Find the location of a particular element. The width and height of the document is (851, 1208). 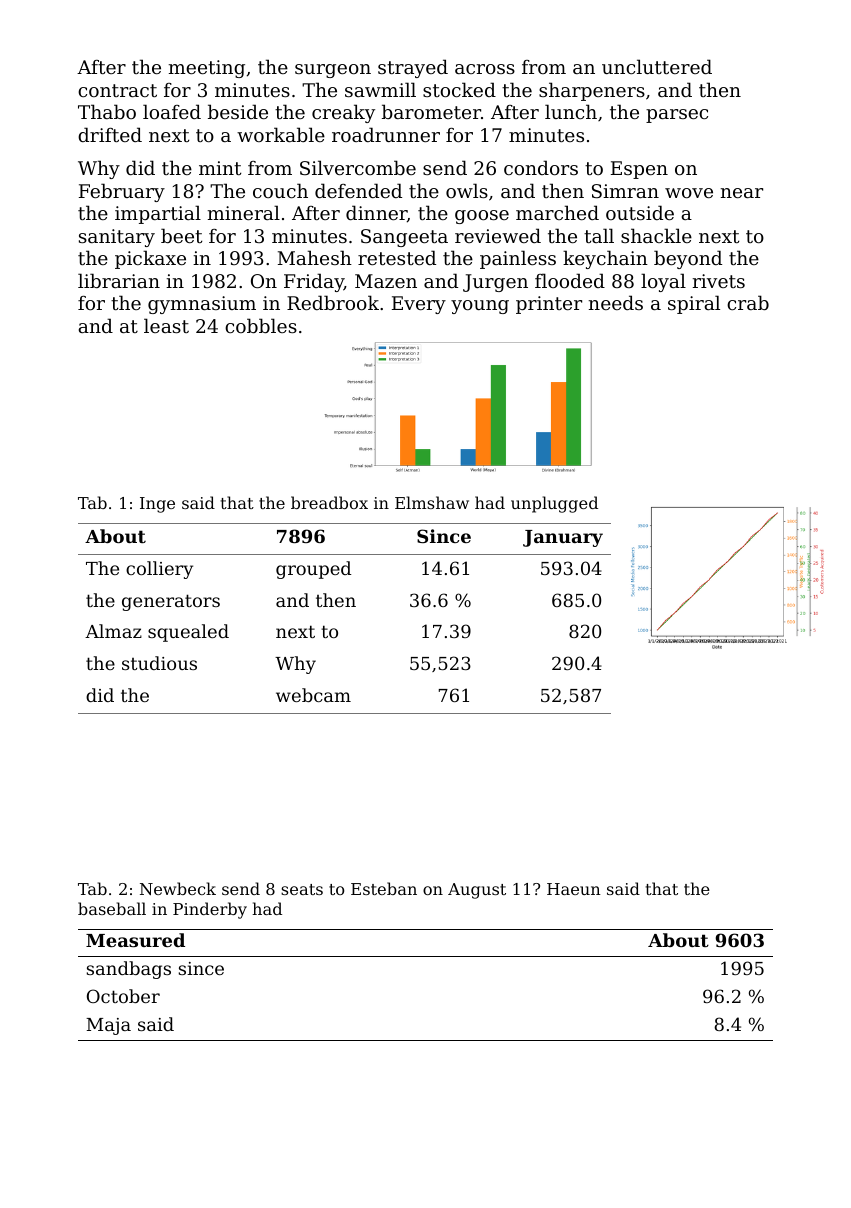

Elmshaw is located at coordinates (432, 502).
